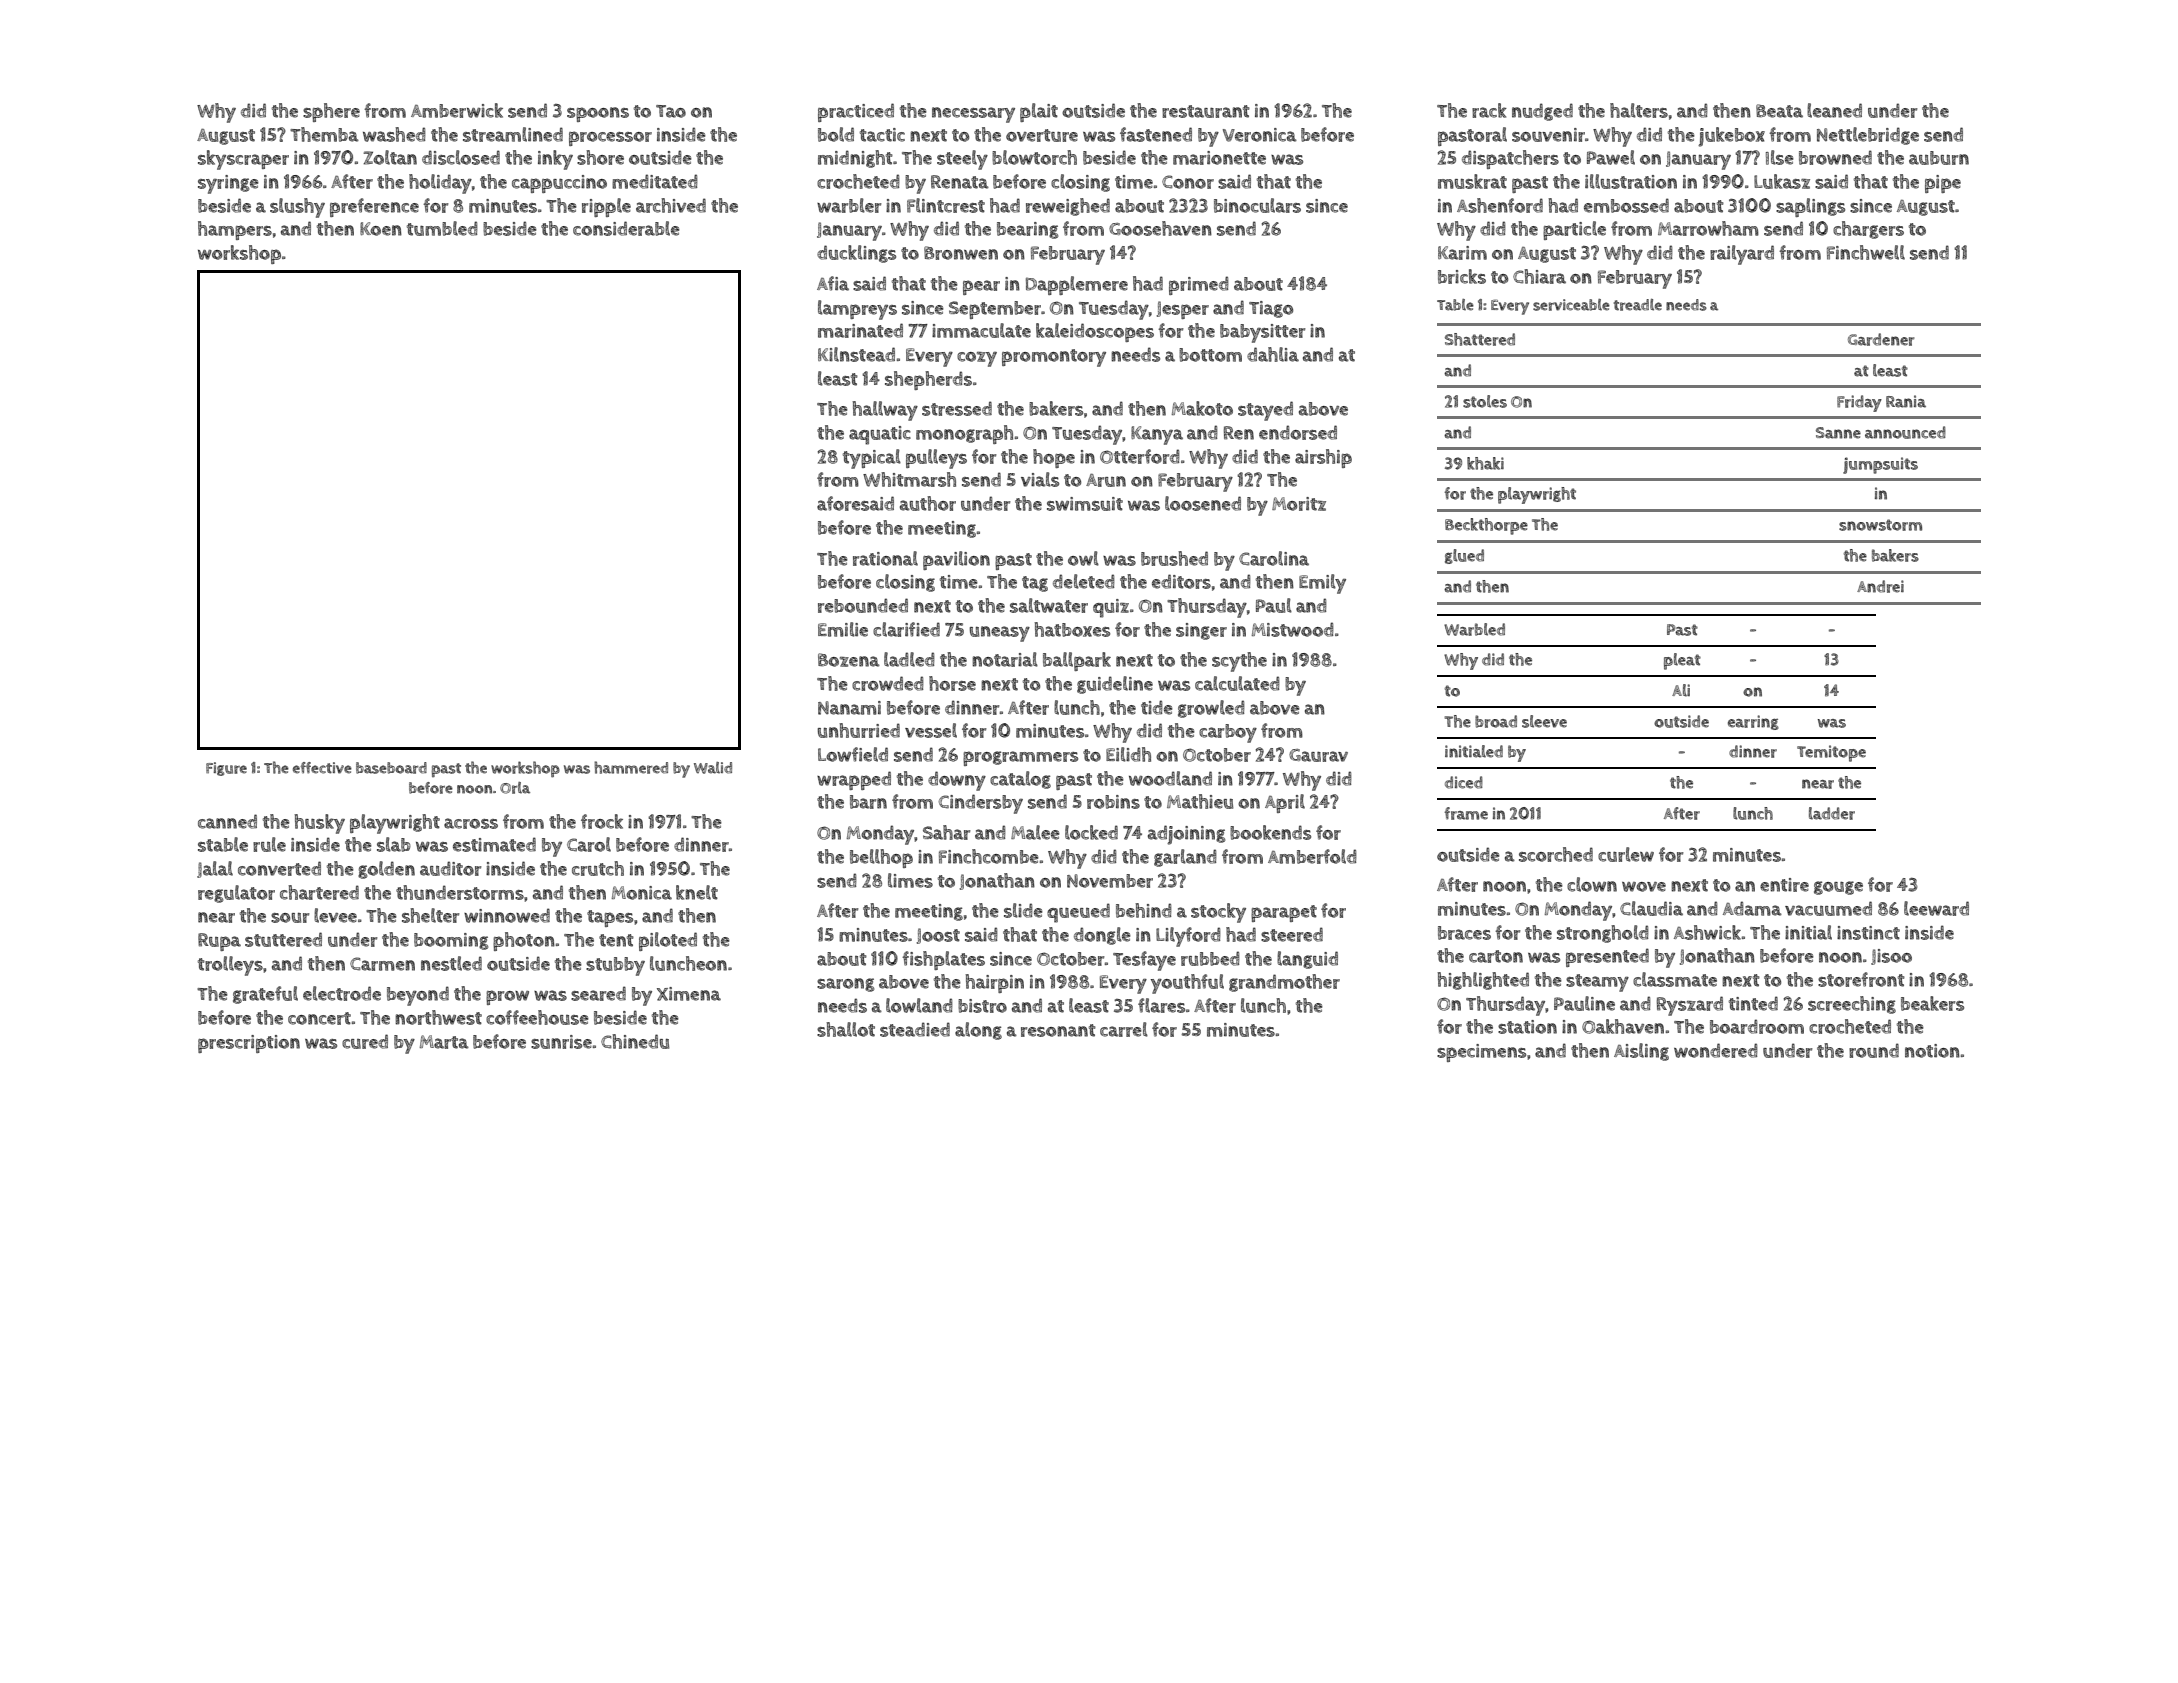 This screenshot has height=1683, width=2178. Describe the element at coordinates (1265, 411) in the screenshot. I see `stayed` at that location.
